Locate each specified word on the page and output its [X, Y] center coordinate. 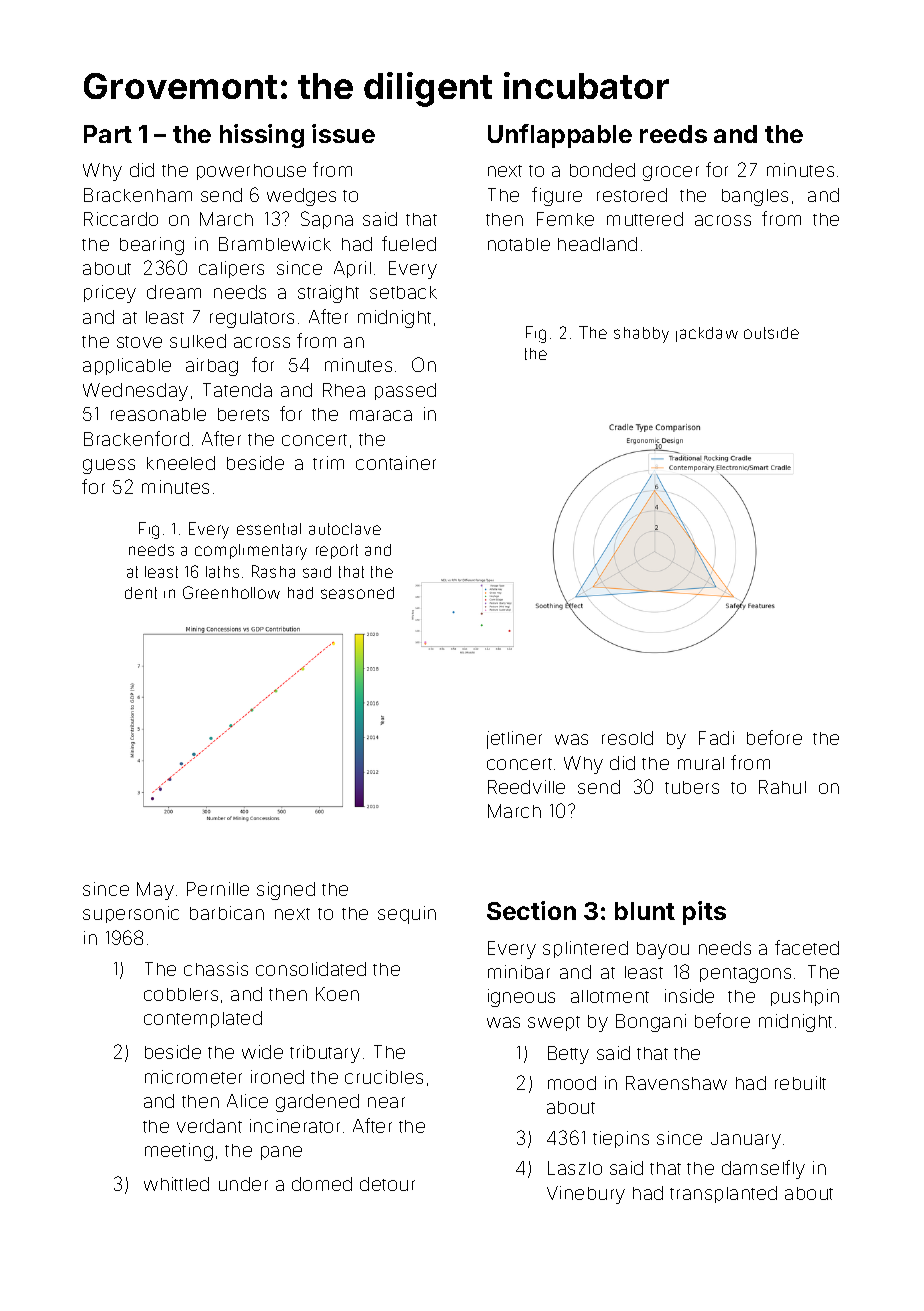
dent [141, 593]
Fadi [716, 738]
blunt [645, 911]
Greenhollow [231, 592]
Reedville [526, 787]
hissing [262, 136]
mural [701, 763]
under [243, 1184]
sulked [198, 341]
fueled [409, 243]
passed [405, 391]
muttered [645, 219]
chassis [216, 969]
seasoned [357, 593]
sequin [407, 915]
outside [771, 333]
